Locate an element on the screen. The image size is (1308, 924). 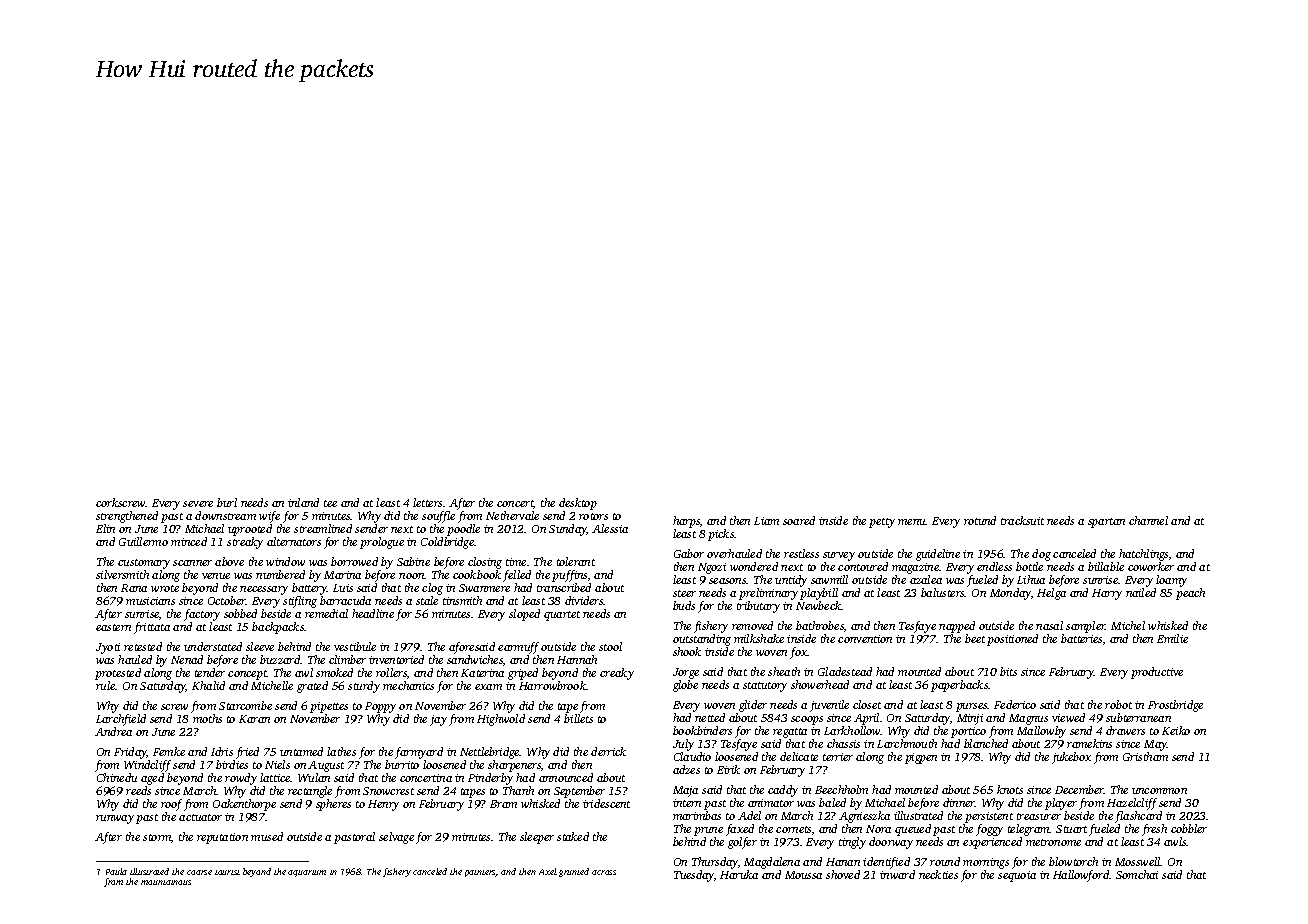
tender is located at coordinates (210, 672).
